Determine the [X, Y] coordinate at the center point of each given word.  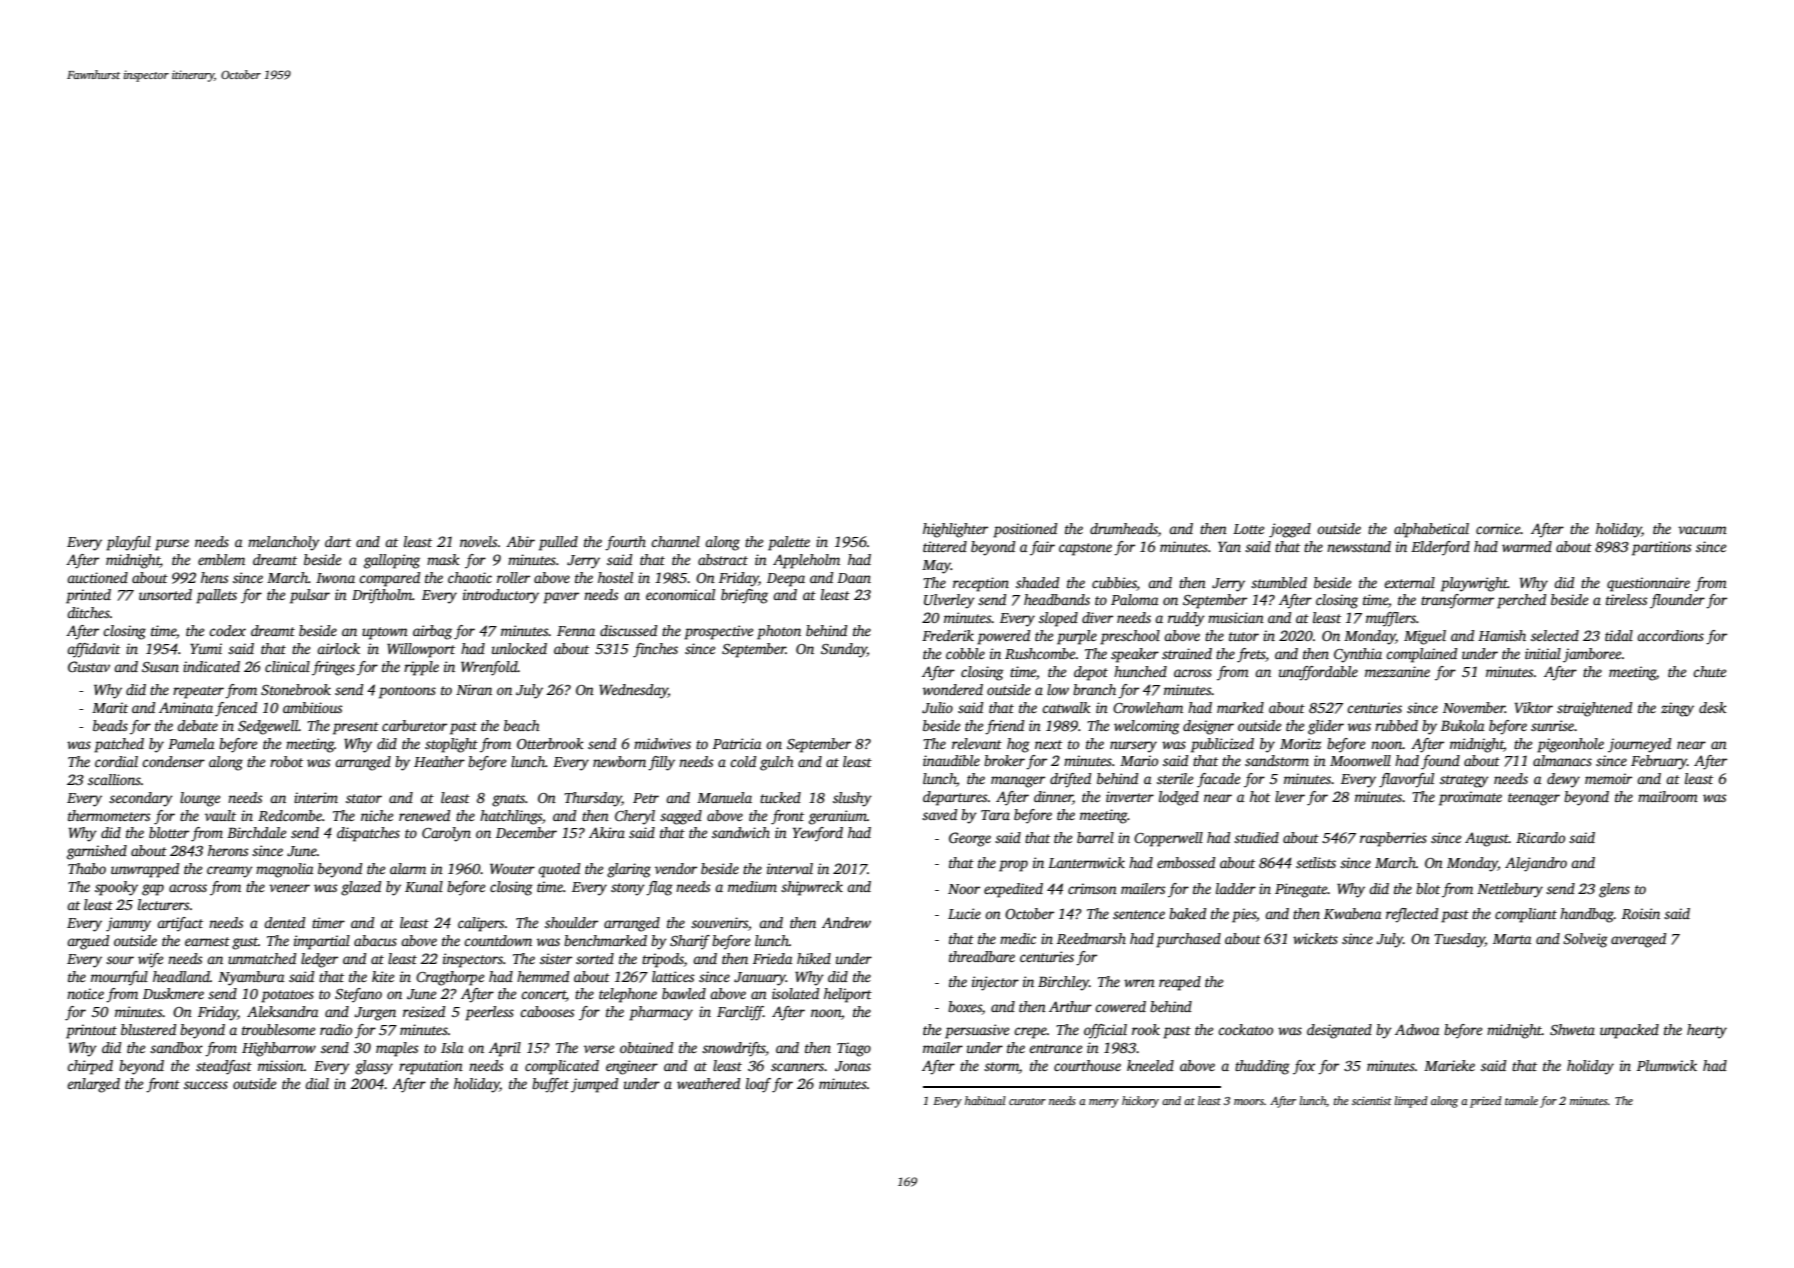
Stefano [358, 995]
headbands [1057, 599]
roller [513, 577]
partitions [1661, 548]
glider [1326, 727]
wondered [953, 689]
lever [1290, 796]
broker [1004, 760]
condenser [173, 761]
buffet [550, 1085]
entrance [1055, 1048]
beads [110, 725]
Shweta [1572, 1029]
